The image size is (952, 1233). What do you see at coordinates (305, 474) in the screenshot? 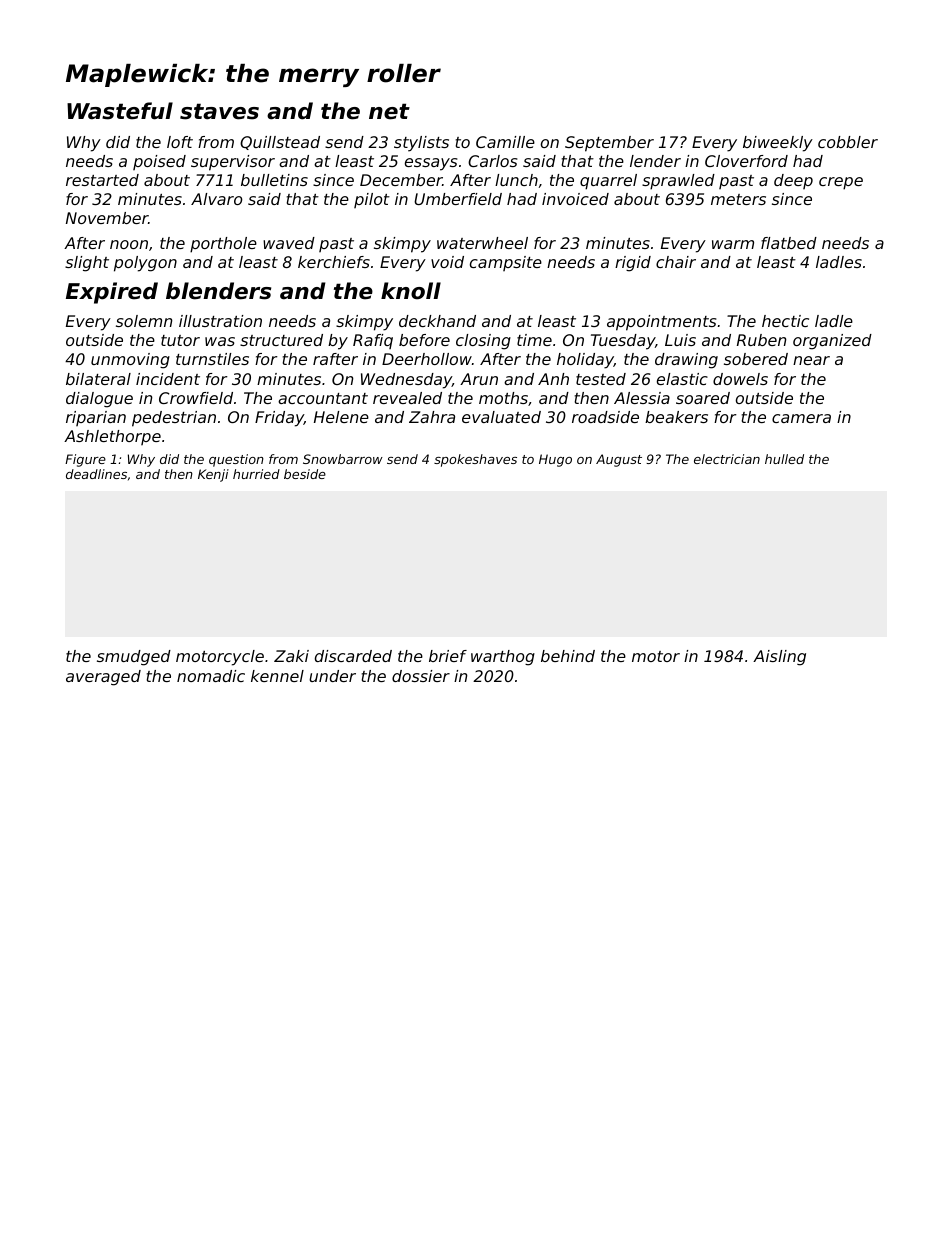
I see `beside` at bounding box center [305, 474].
